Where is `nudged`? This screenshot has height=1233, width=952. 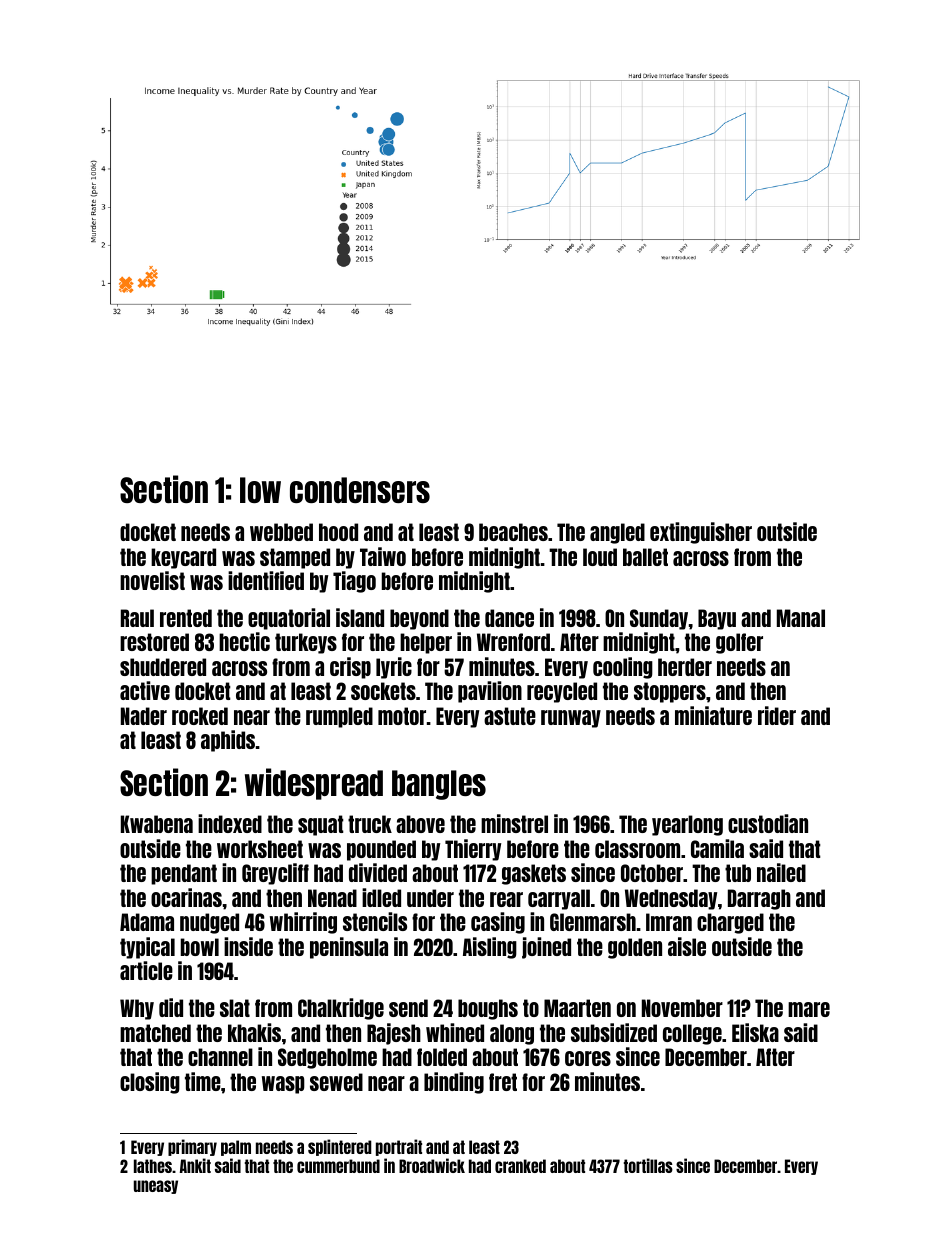
nudged is located at coordinates (209, 923).
